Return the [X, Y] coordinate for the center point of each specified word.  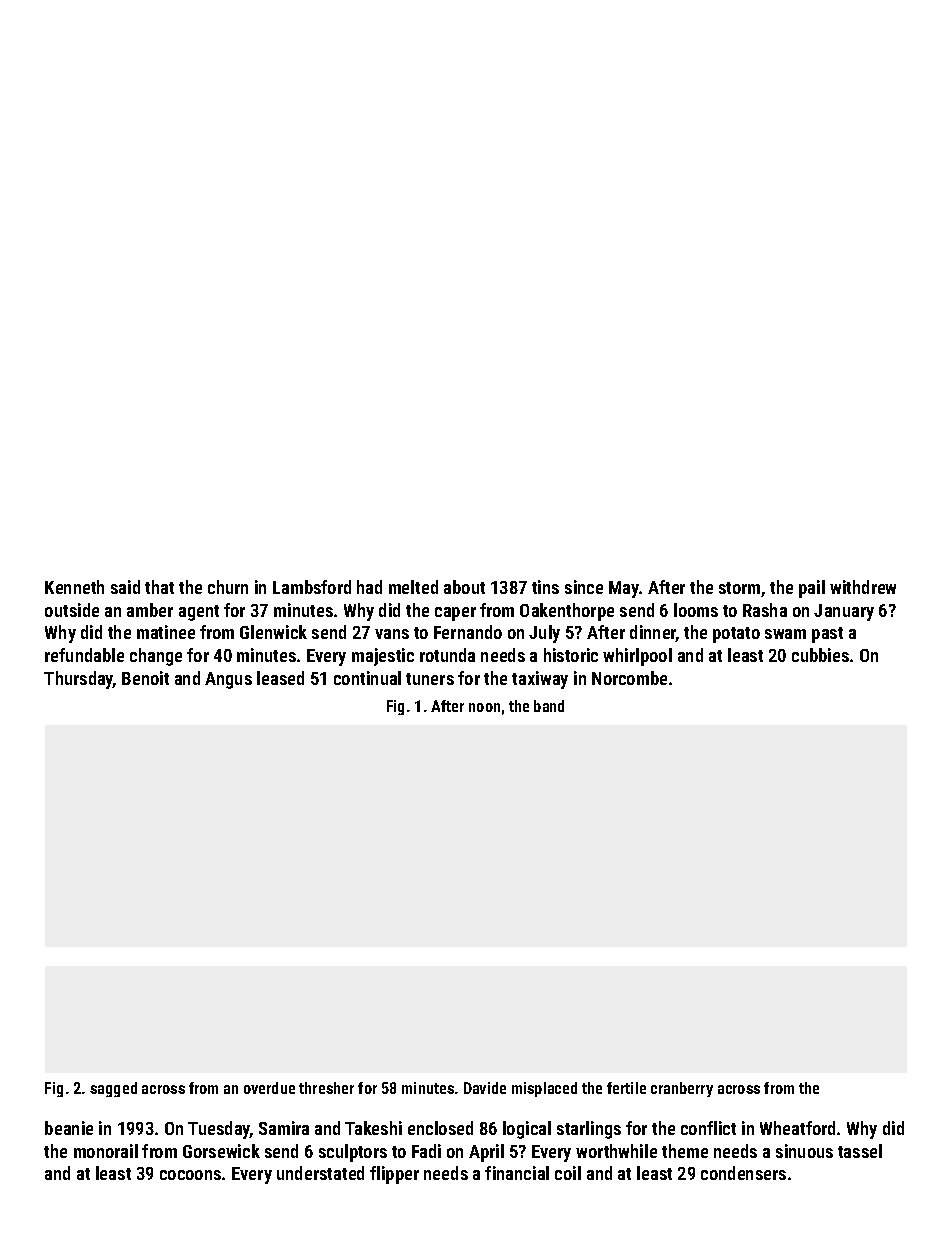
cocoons [190, 1175]
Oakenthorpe [567, 612]
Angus [228, 680]
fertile [626, 1088]
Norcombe [629, 678]
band [549, 706]
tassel [860, 1151]
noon [484, 707]
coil [568, 1173]
